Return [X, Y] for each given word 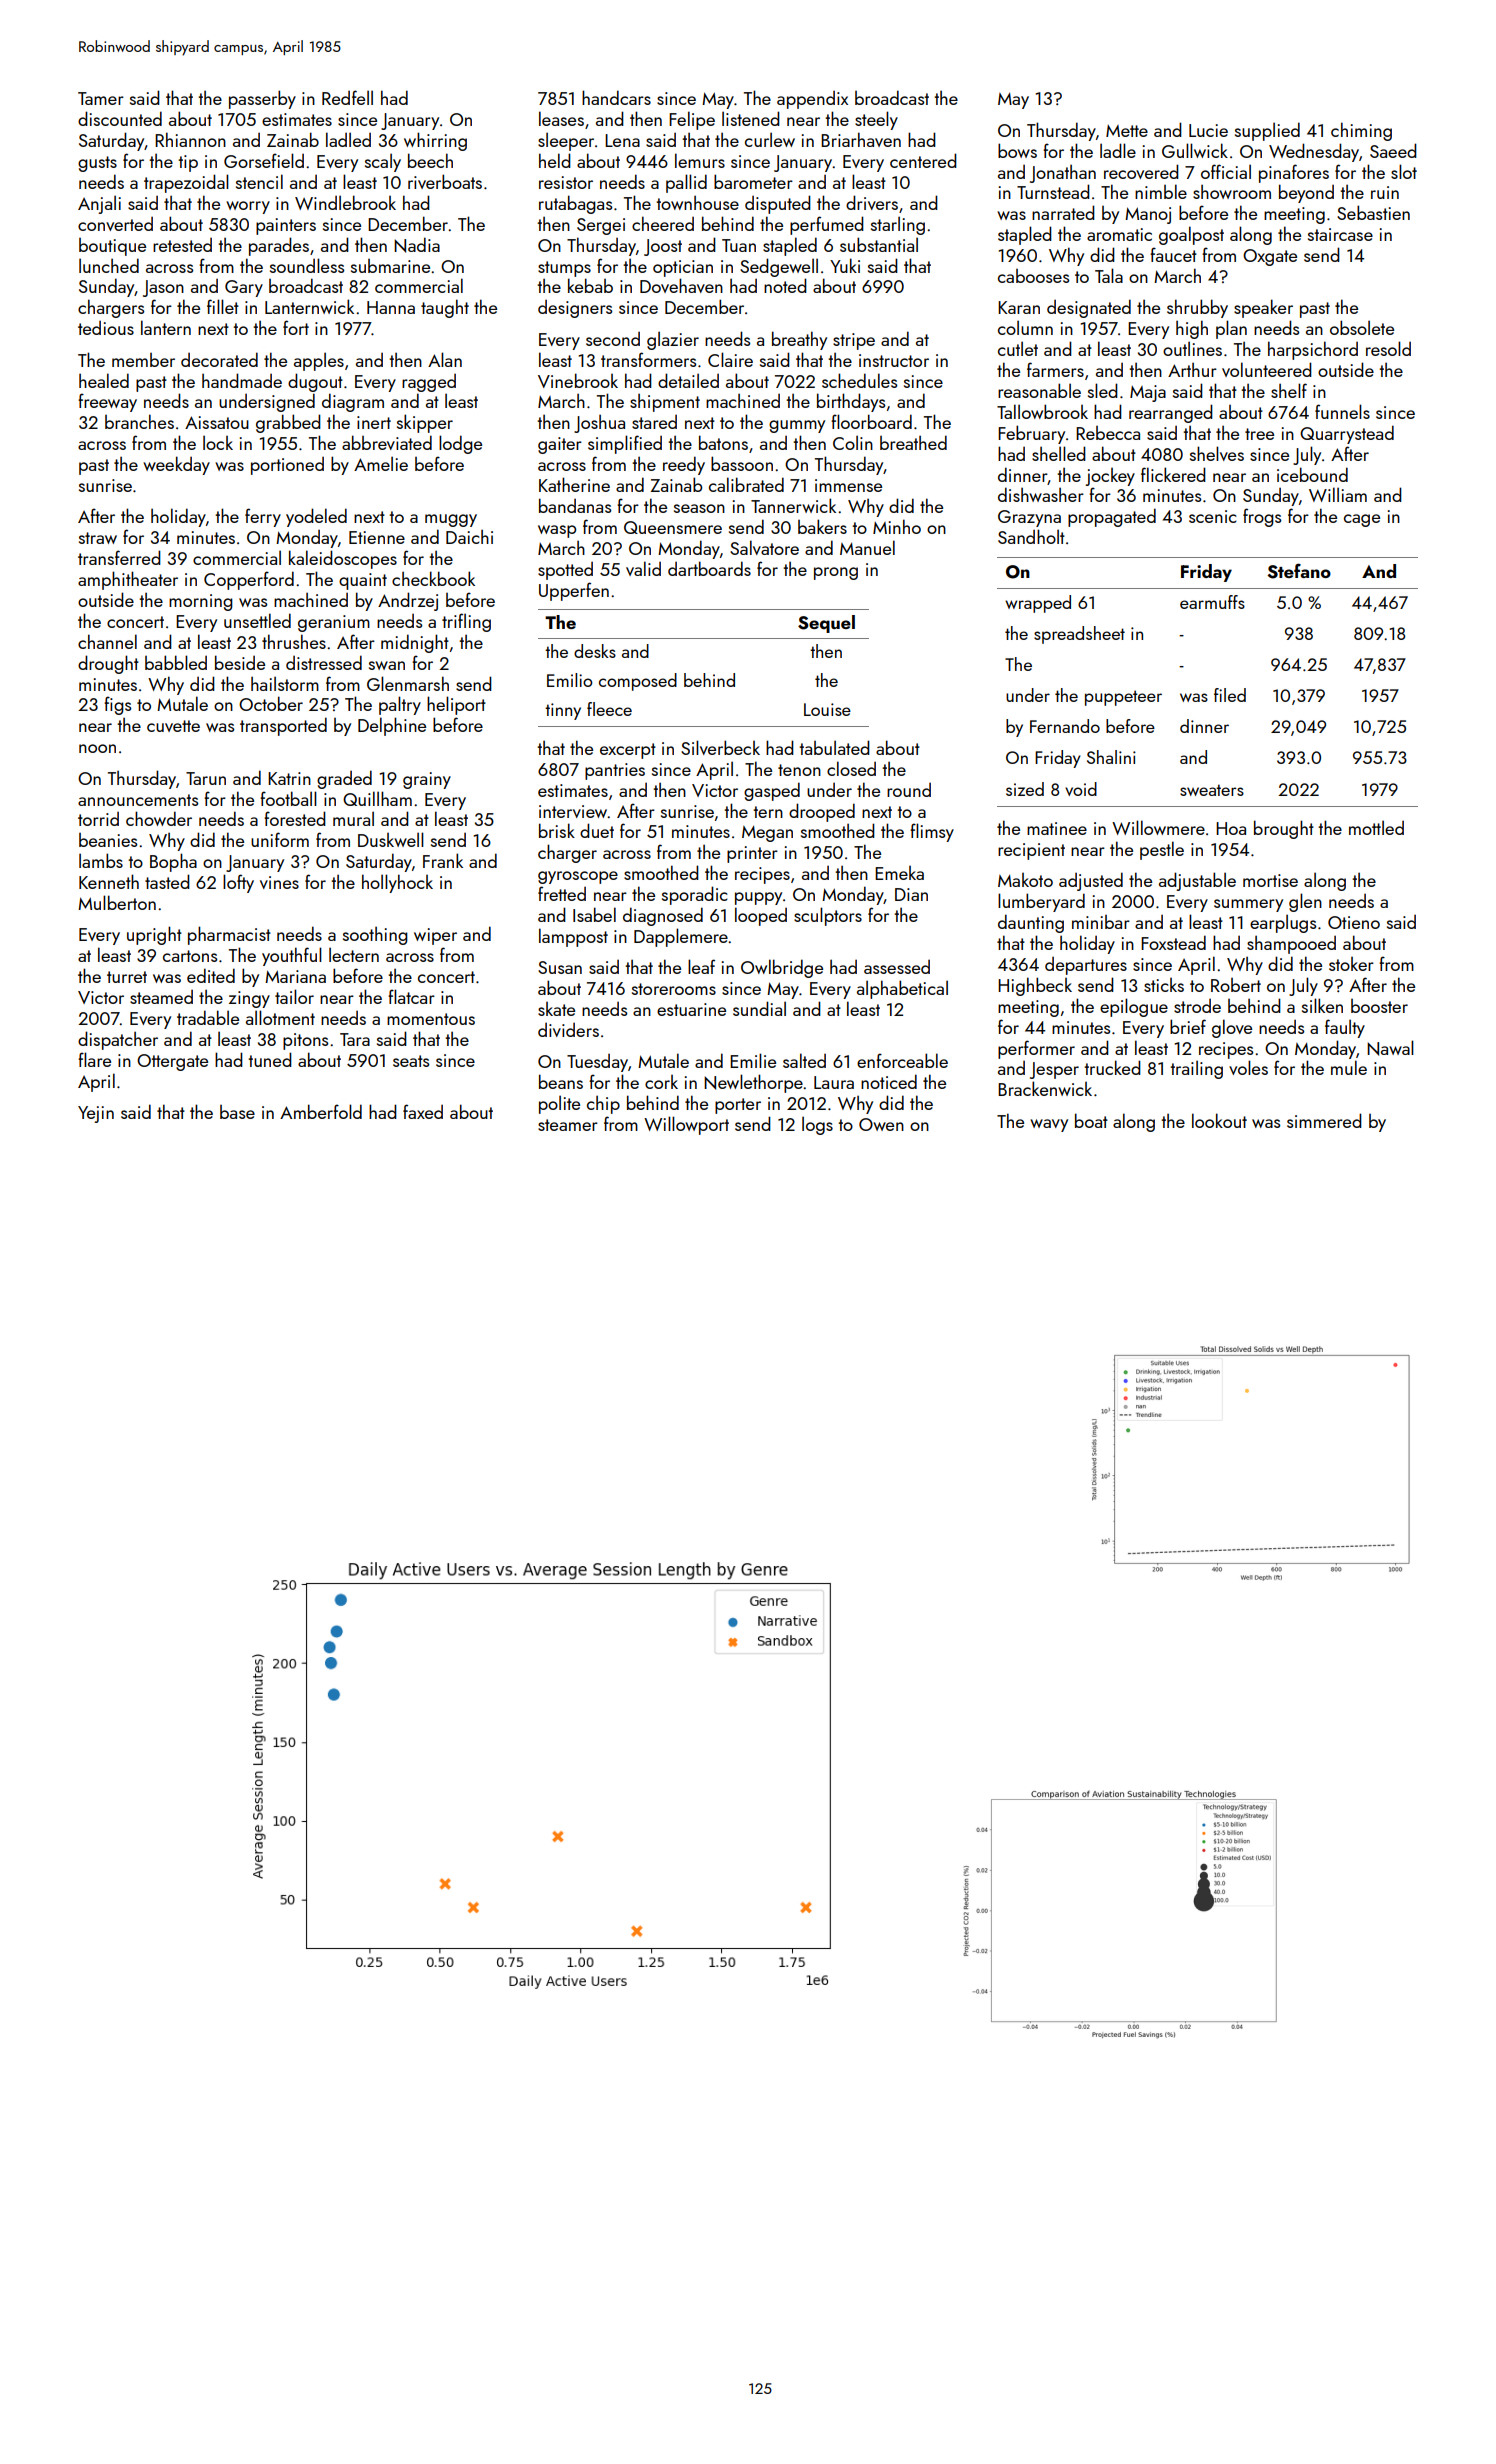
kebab [590, 285]
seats [411, 1061]
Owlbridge [782, 968]
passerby [262, 99]
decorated [219, 359]
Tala [1109, 275]
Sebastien [1373, 212]
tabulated [834, 747]
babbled [176, 662]
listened [751, 118]
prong [836, 573]
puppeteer [1123, 698]
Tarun [206, 778]
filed [1230, 695]
